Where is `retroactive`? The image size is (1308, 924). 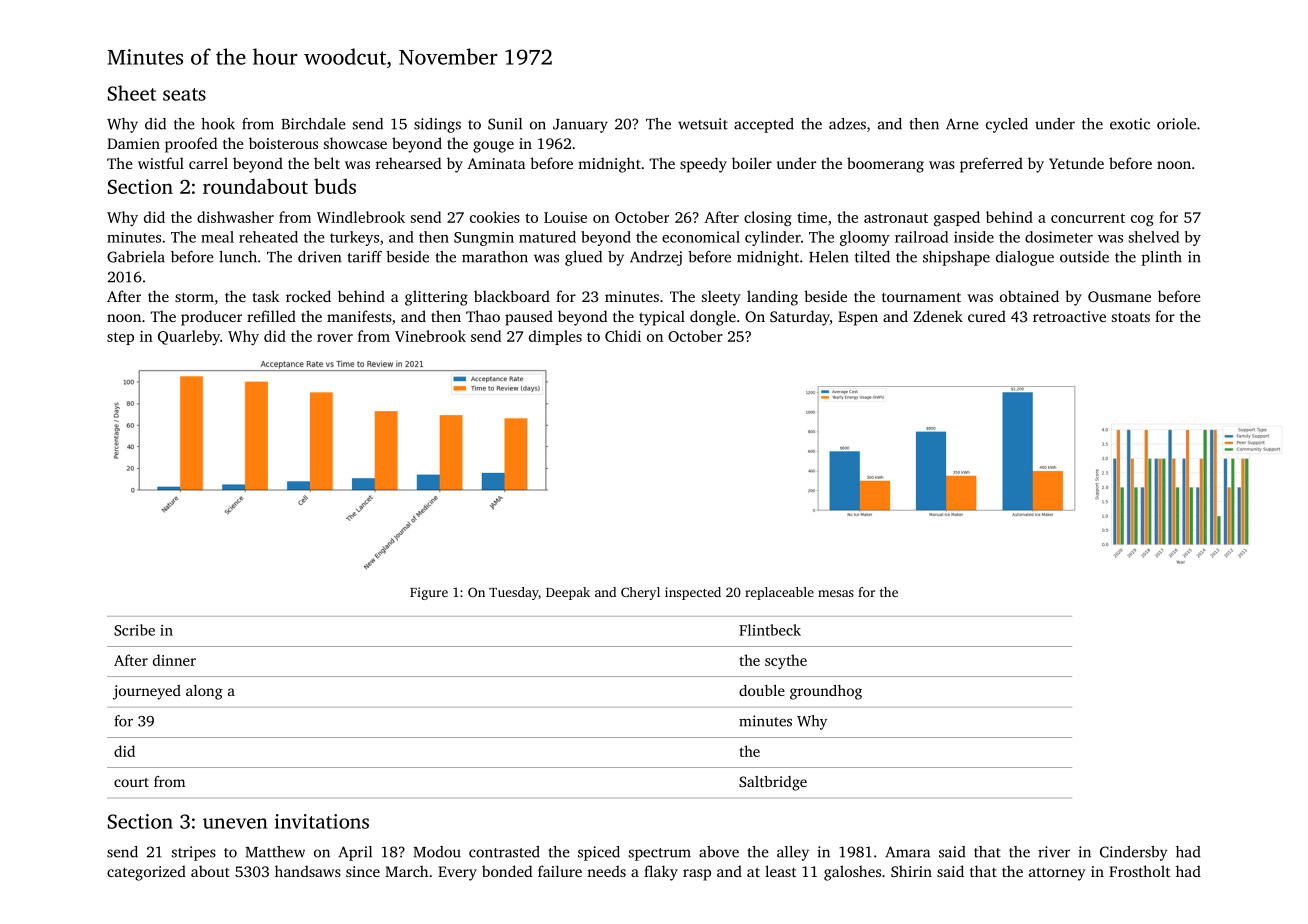 retroactive is located at coordinates (1069, 316).
